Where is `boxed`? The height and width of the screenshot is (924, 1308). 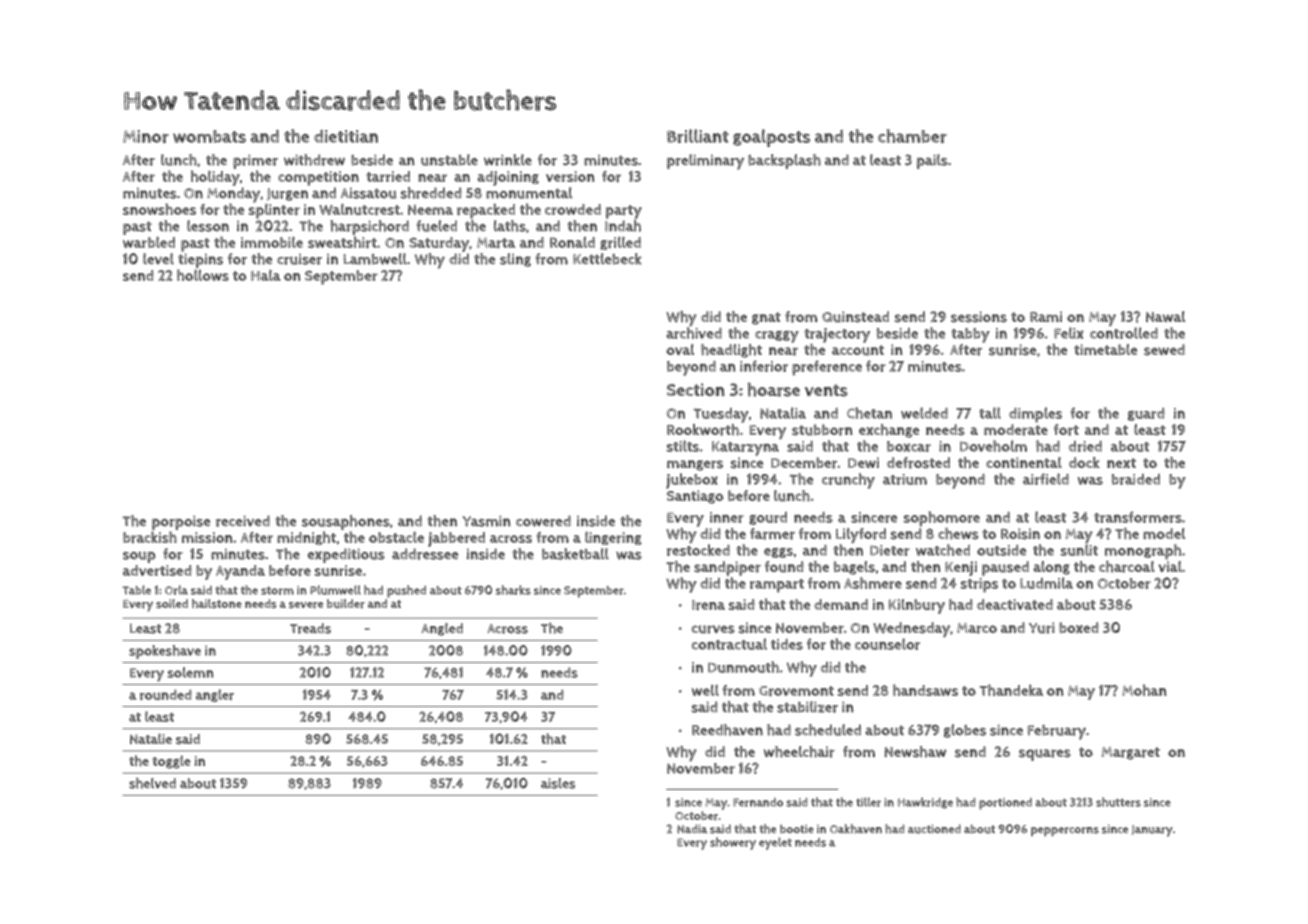 boxed is located at coordinates (1079, 627).
